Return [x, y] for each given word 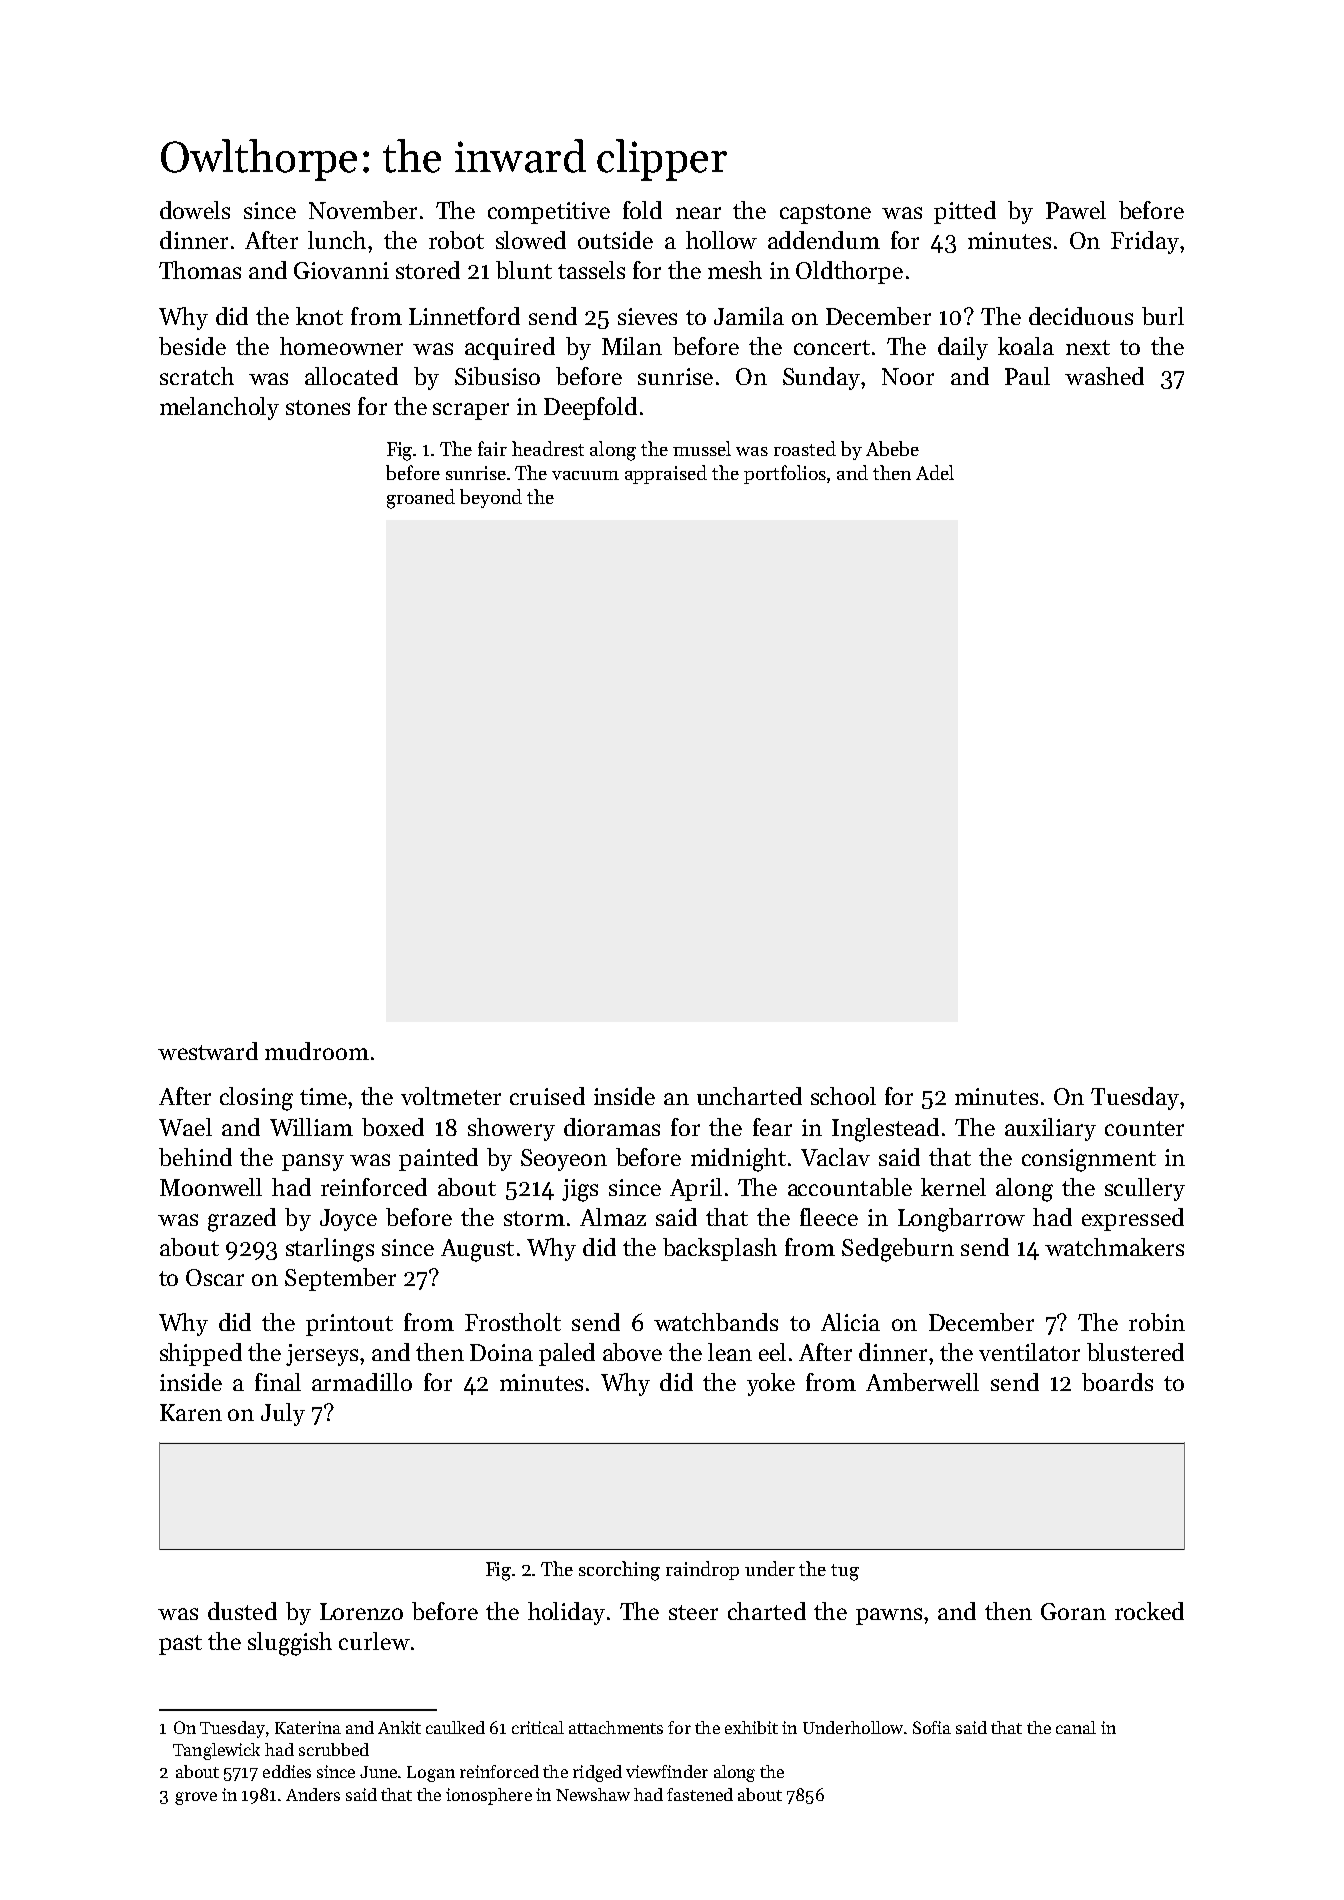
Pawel [1076, 210]
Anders [313, 1794]
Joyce [348, 1220]
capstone [825, 214]
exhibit [751, 1727]
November [363, 210]
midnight [738, 1160]
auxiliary [1050, 1129]
